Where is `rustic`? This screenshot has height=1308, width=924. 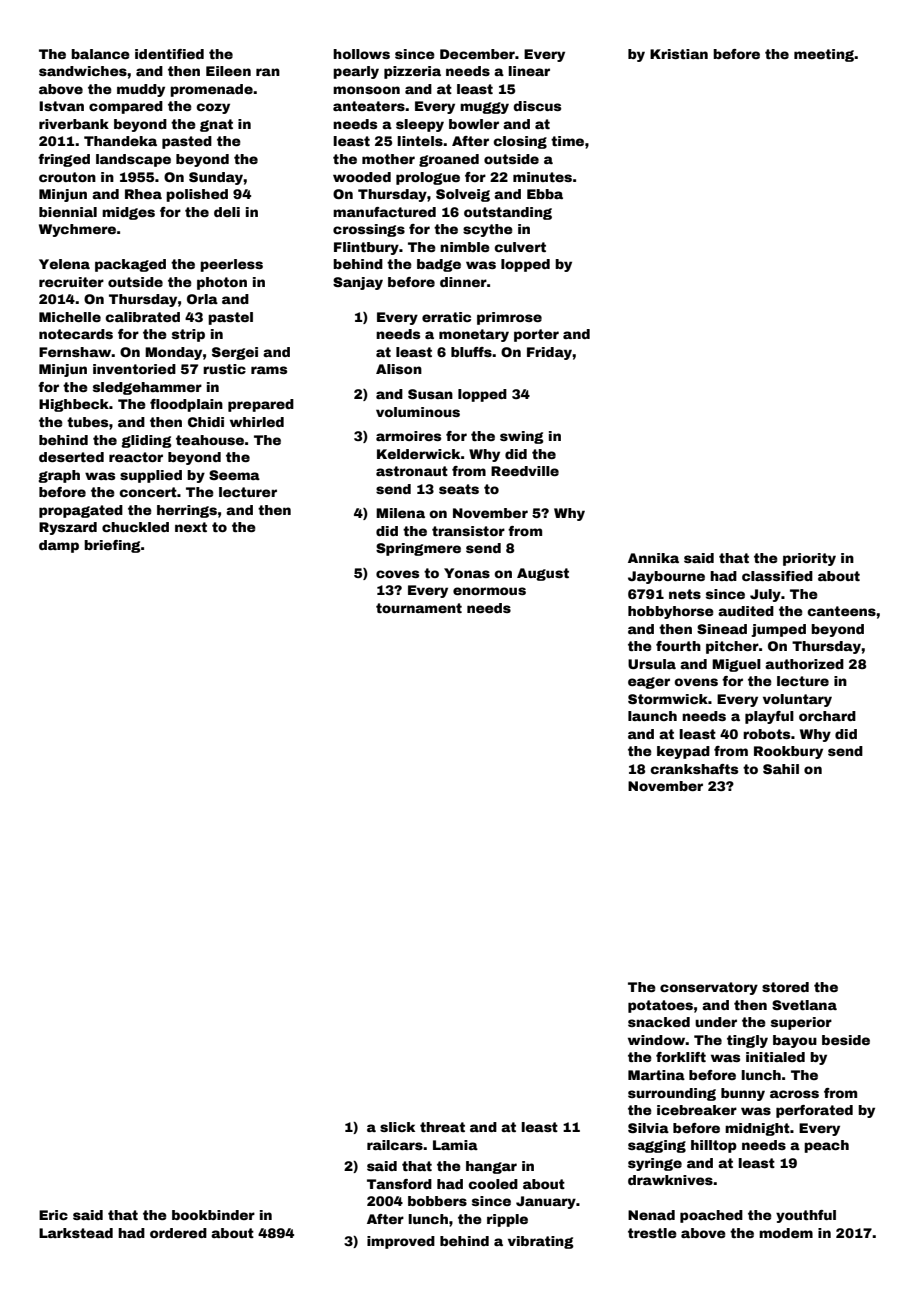
rustic is located at coordinates (224, 369).
